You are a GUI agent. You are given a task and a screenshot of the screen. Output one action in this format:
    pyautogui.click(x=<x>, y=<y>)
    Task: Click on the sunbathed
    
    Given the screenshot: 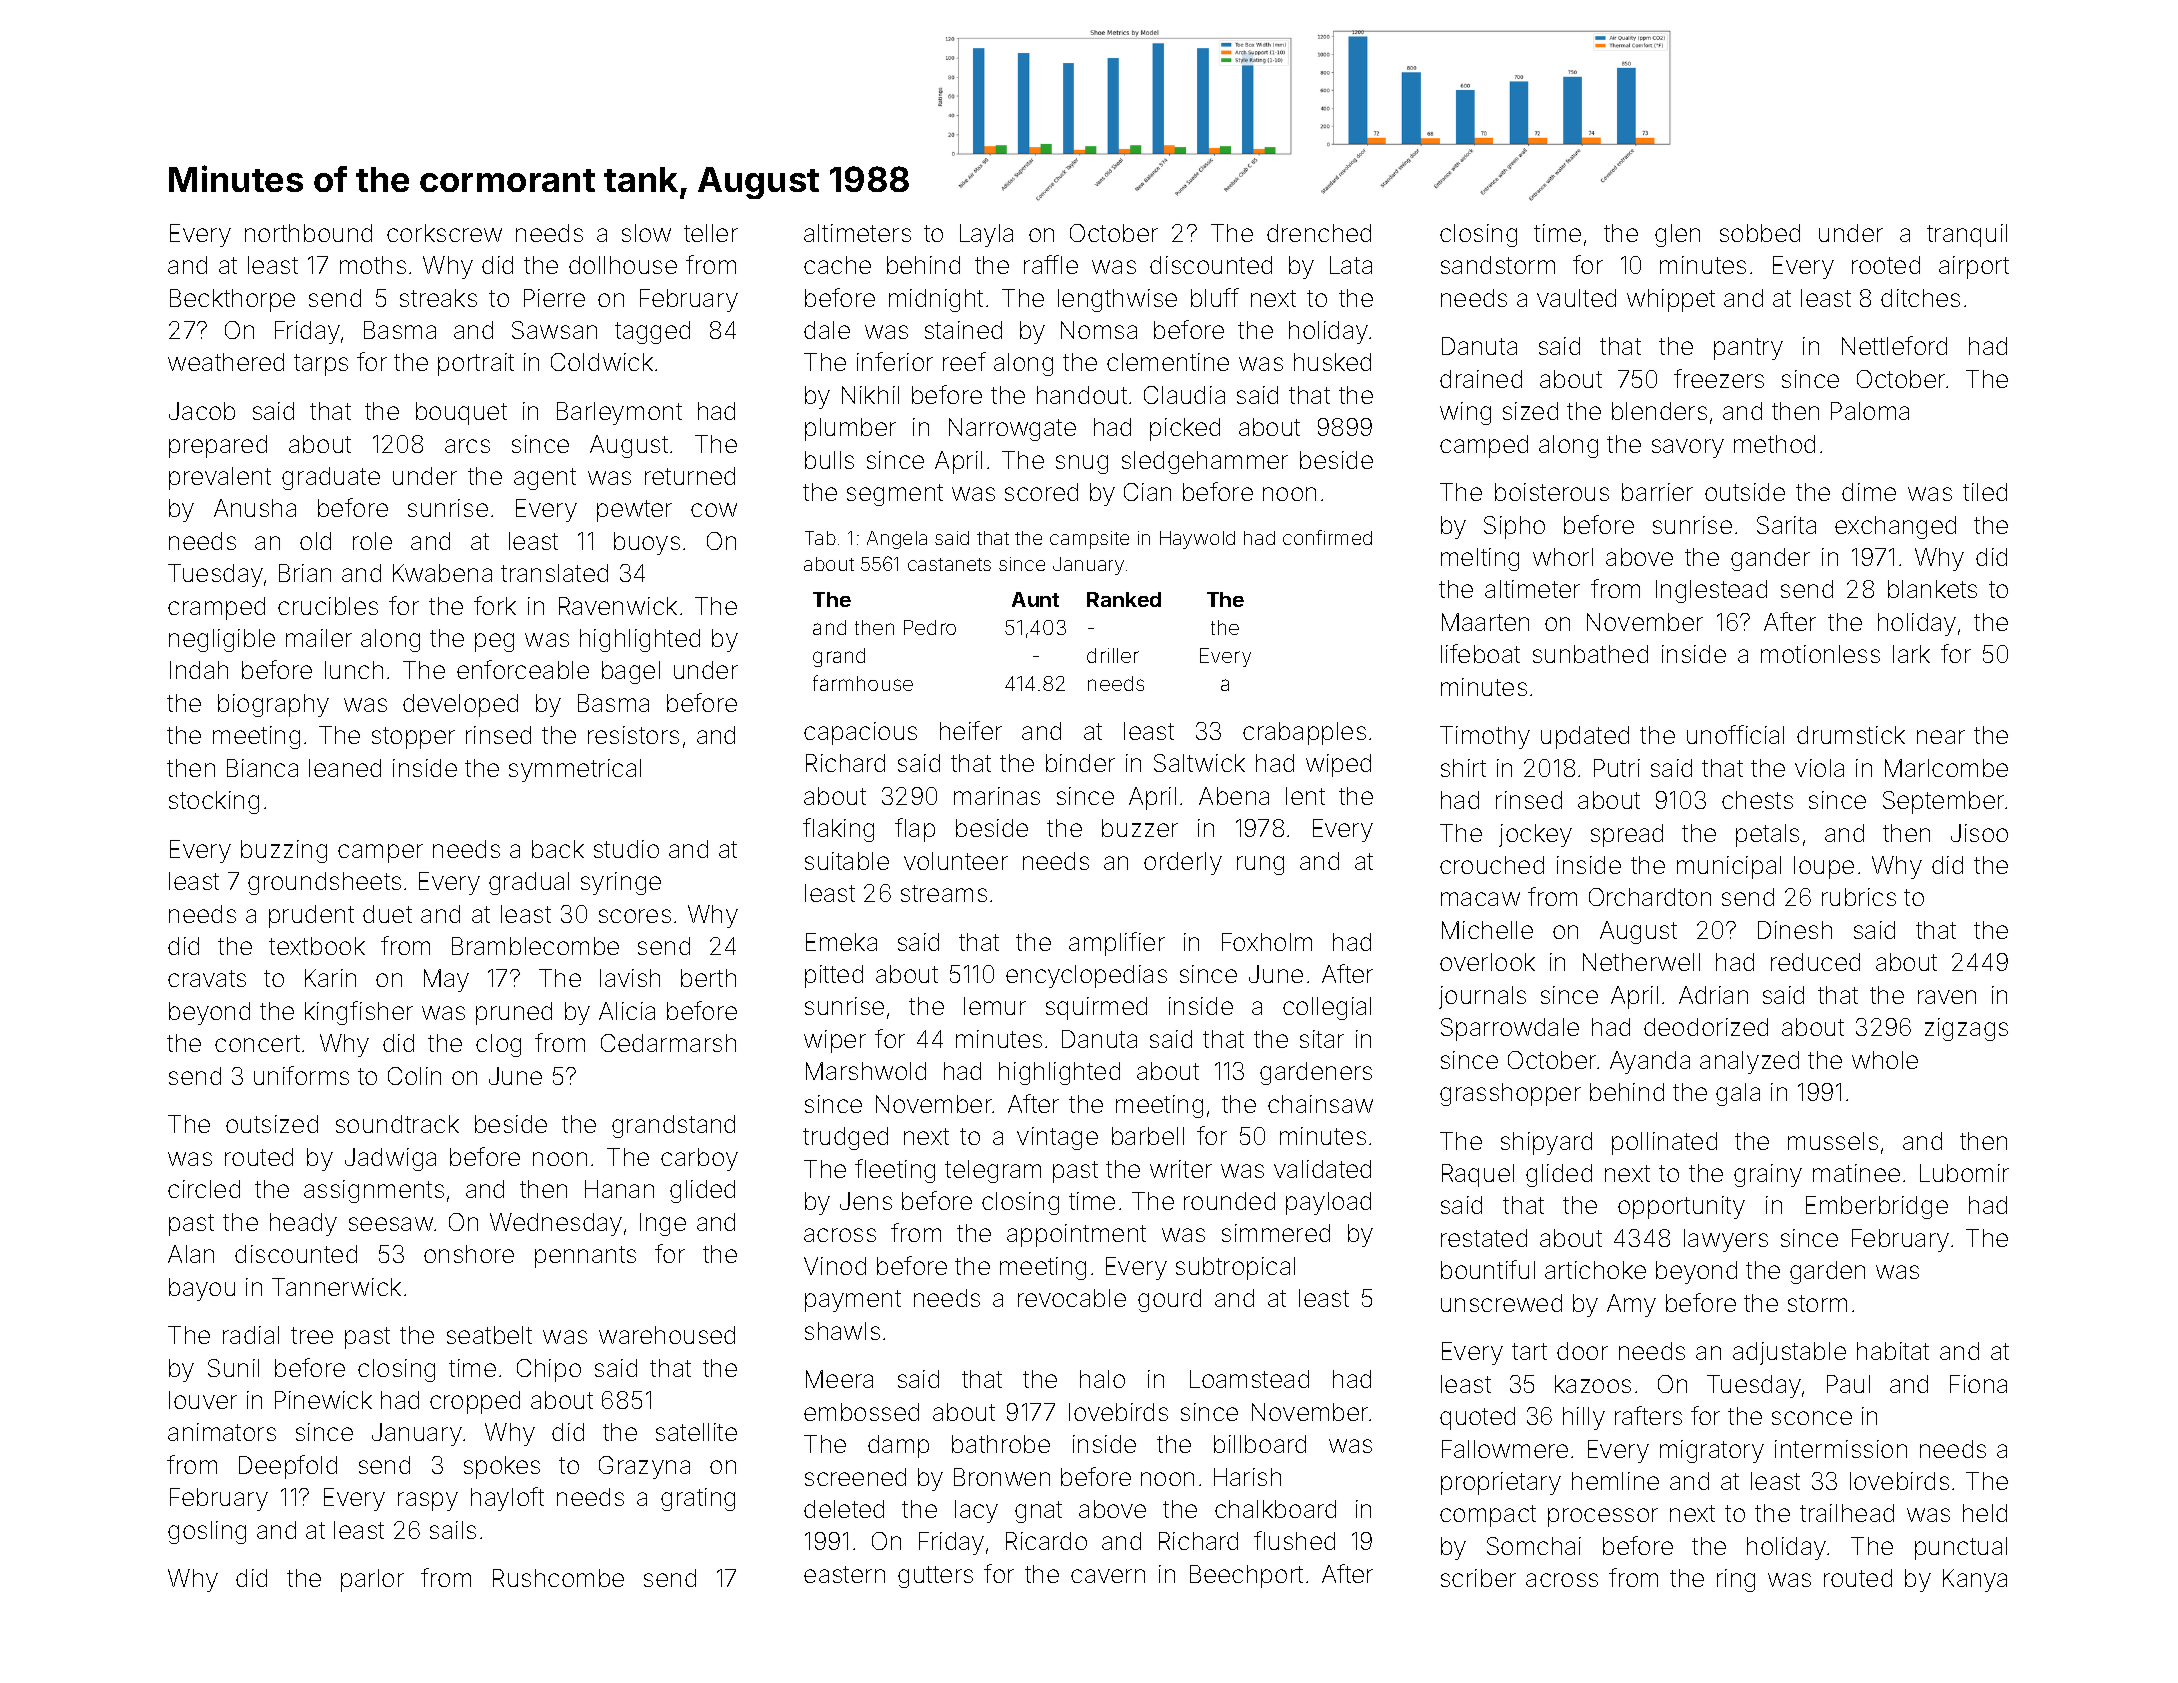 What is the action you would take?
    pyautogui.click(x=1590, y=654)
